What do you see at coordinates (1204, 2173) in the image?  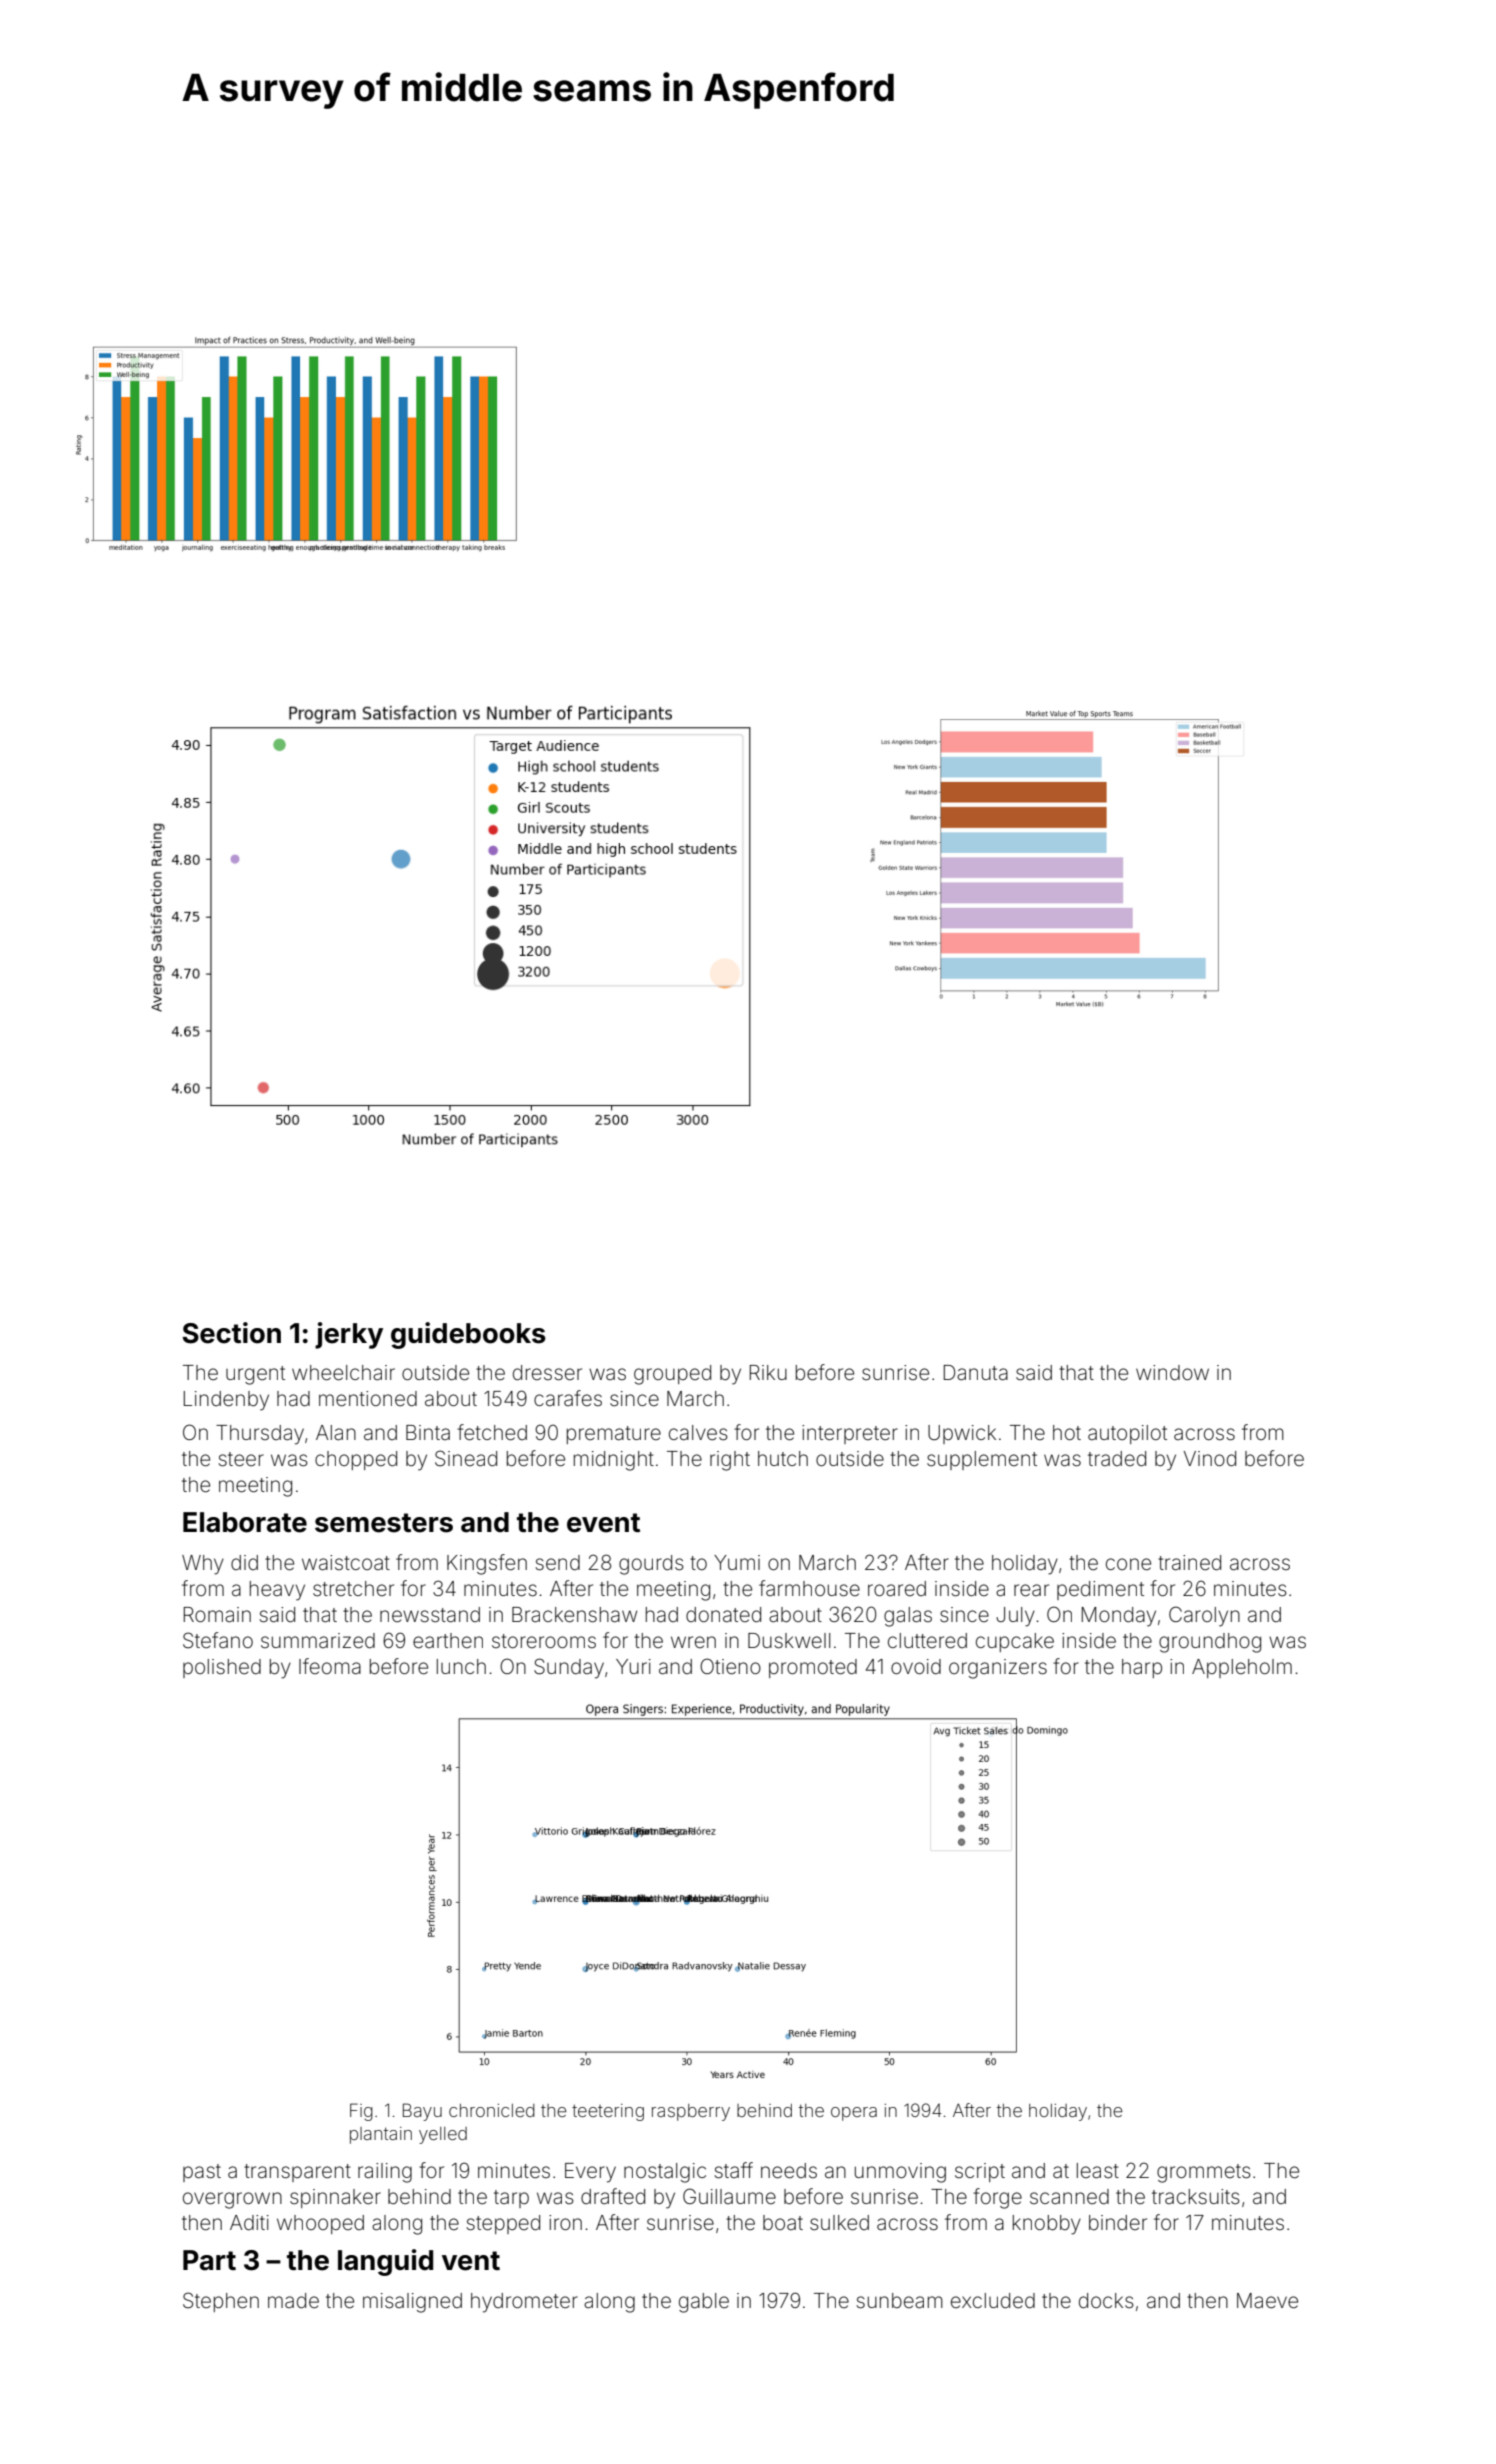 I see `grommets` at bounding box center [1204, 2173].
